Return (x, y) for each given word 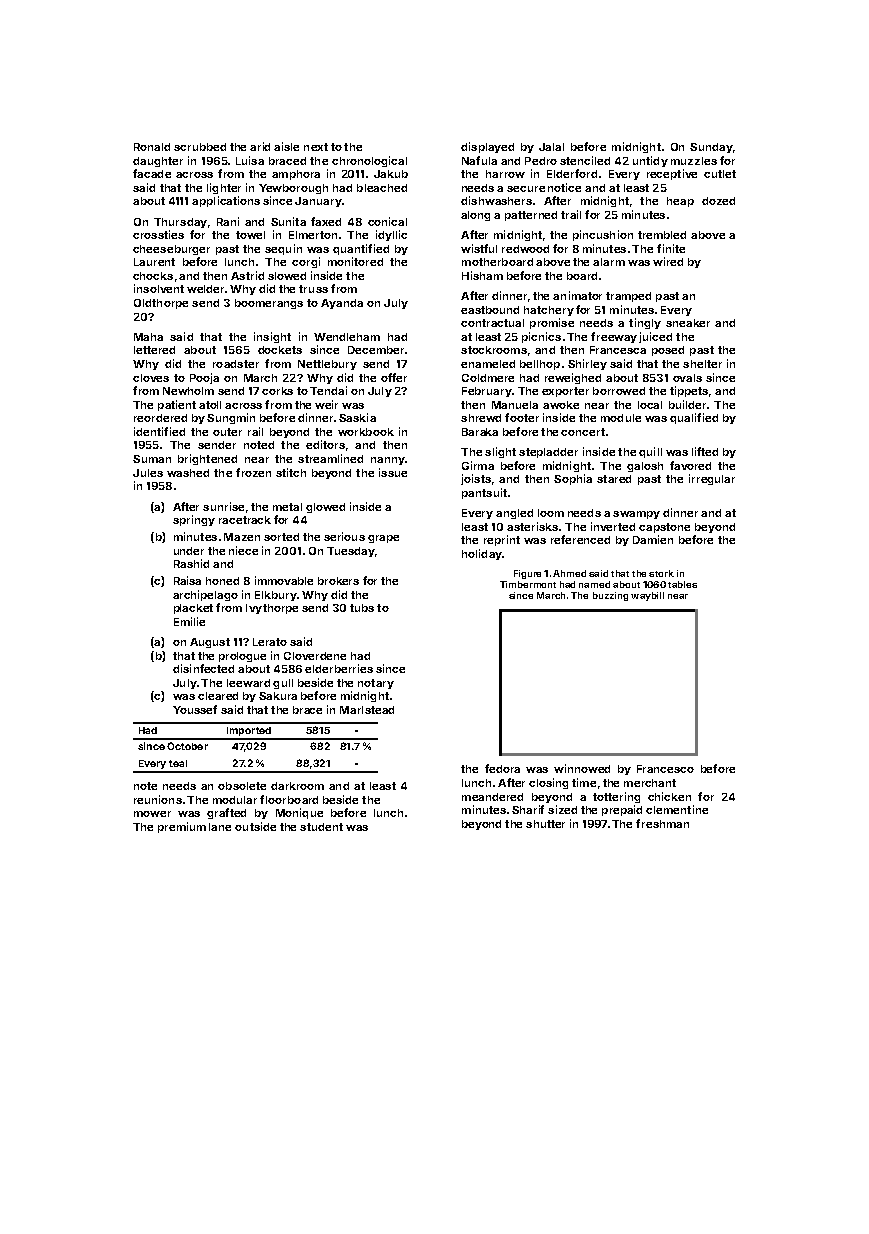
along (475, 216)
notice (564, 187)
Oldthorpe (161, 304)
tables (682, 584)
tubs (362, 608)
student (321, 827)
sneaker (688, 323)
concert (583, 432)
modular (235, 800)
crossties (158, 234)
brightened (207, 459)
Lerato (270, 642)
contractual (492, 323)
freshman (662, 823)
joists (476, 479)
